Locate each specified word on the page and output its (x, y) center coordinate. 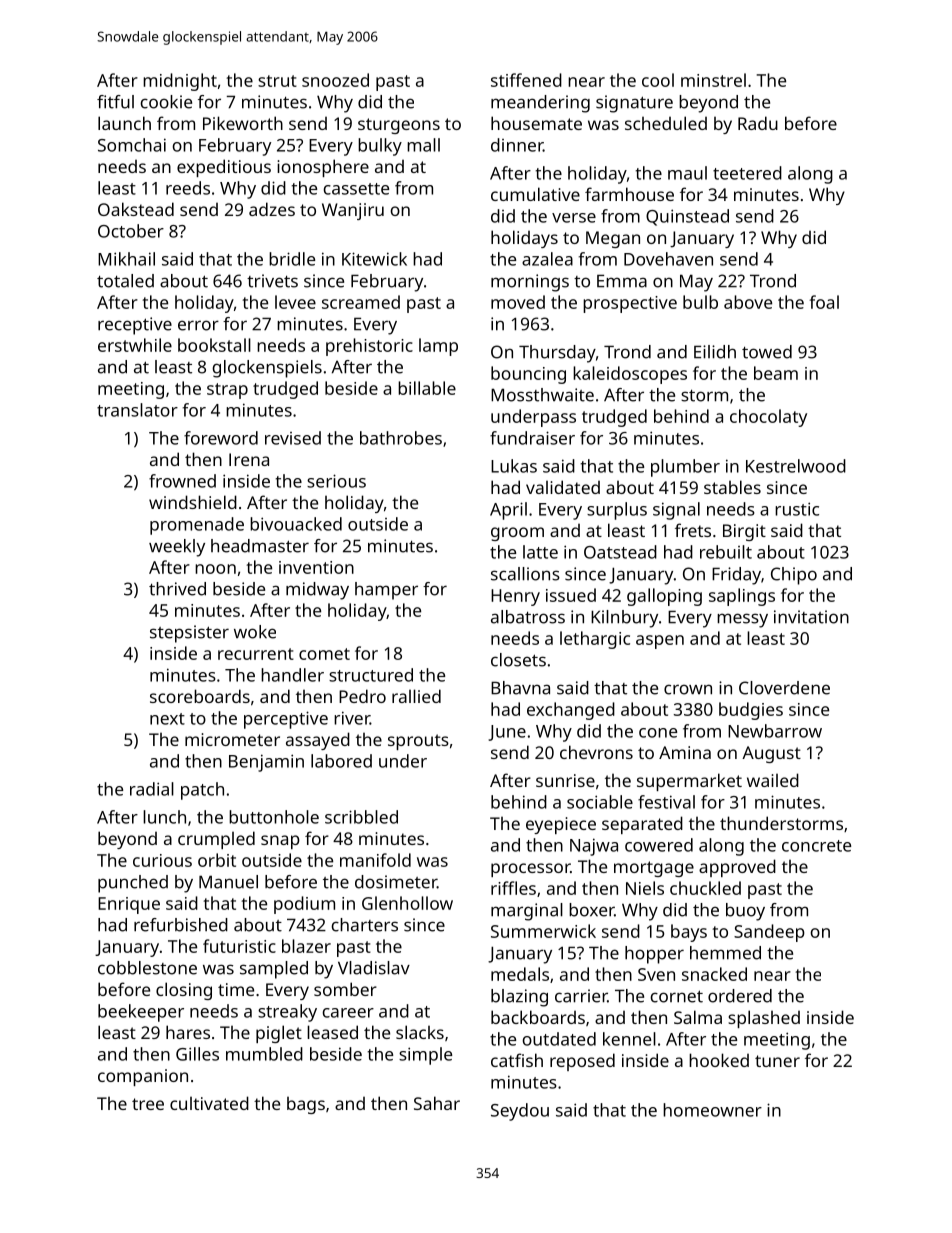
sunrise (565, 780)
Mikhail (126, 259)
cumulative (535, 194)
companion (143, 1077)
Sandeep (769, 933)
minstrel (713, 80)
